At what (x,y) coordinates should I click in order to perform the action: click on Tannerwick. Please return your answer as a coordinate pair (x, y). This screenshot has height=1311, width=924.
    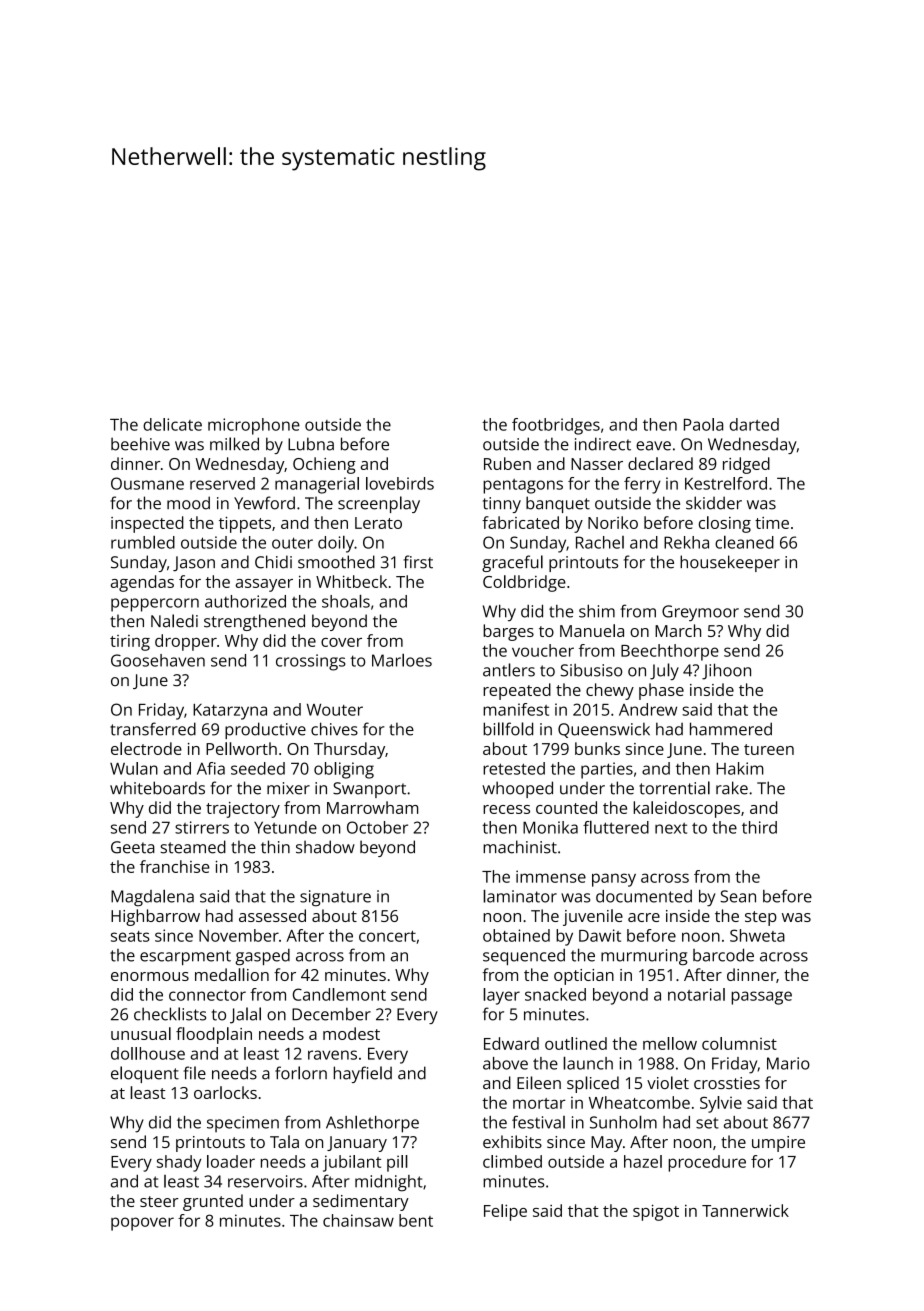
    Looking at the image, I should click on (745, 1210).
